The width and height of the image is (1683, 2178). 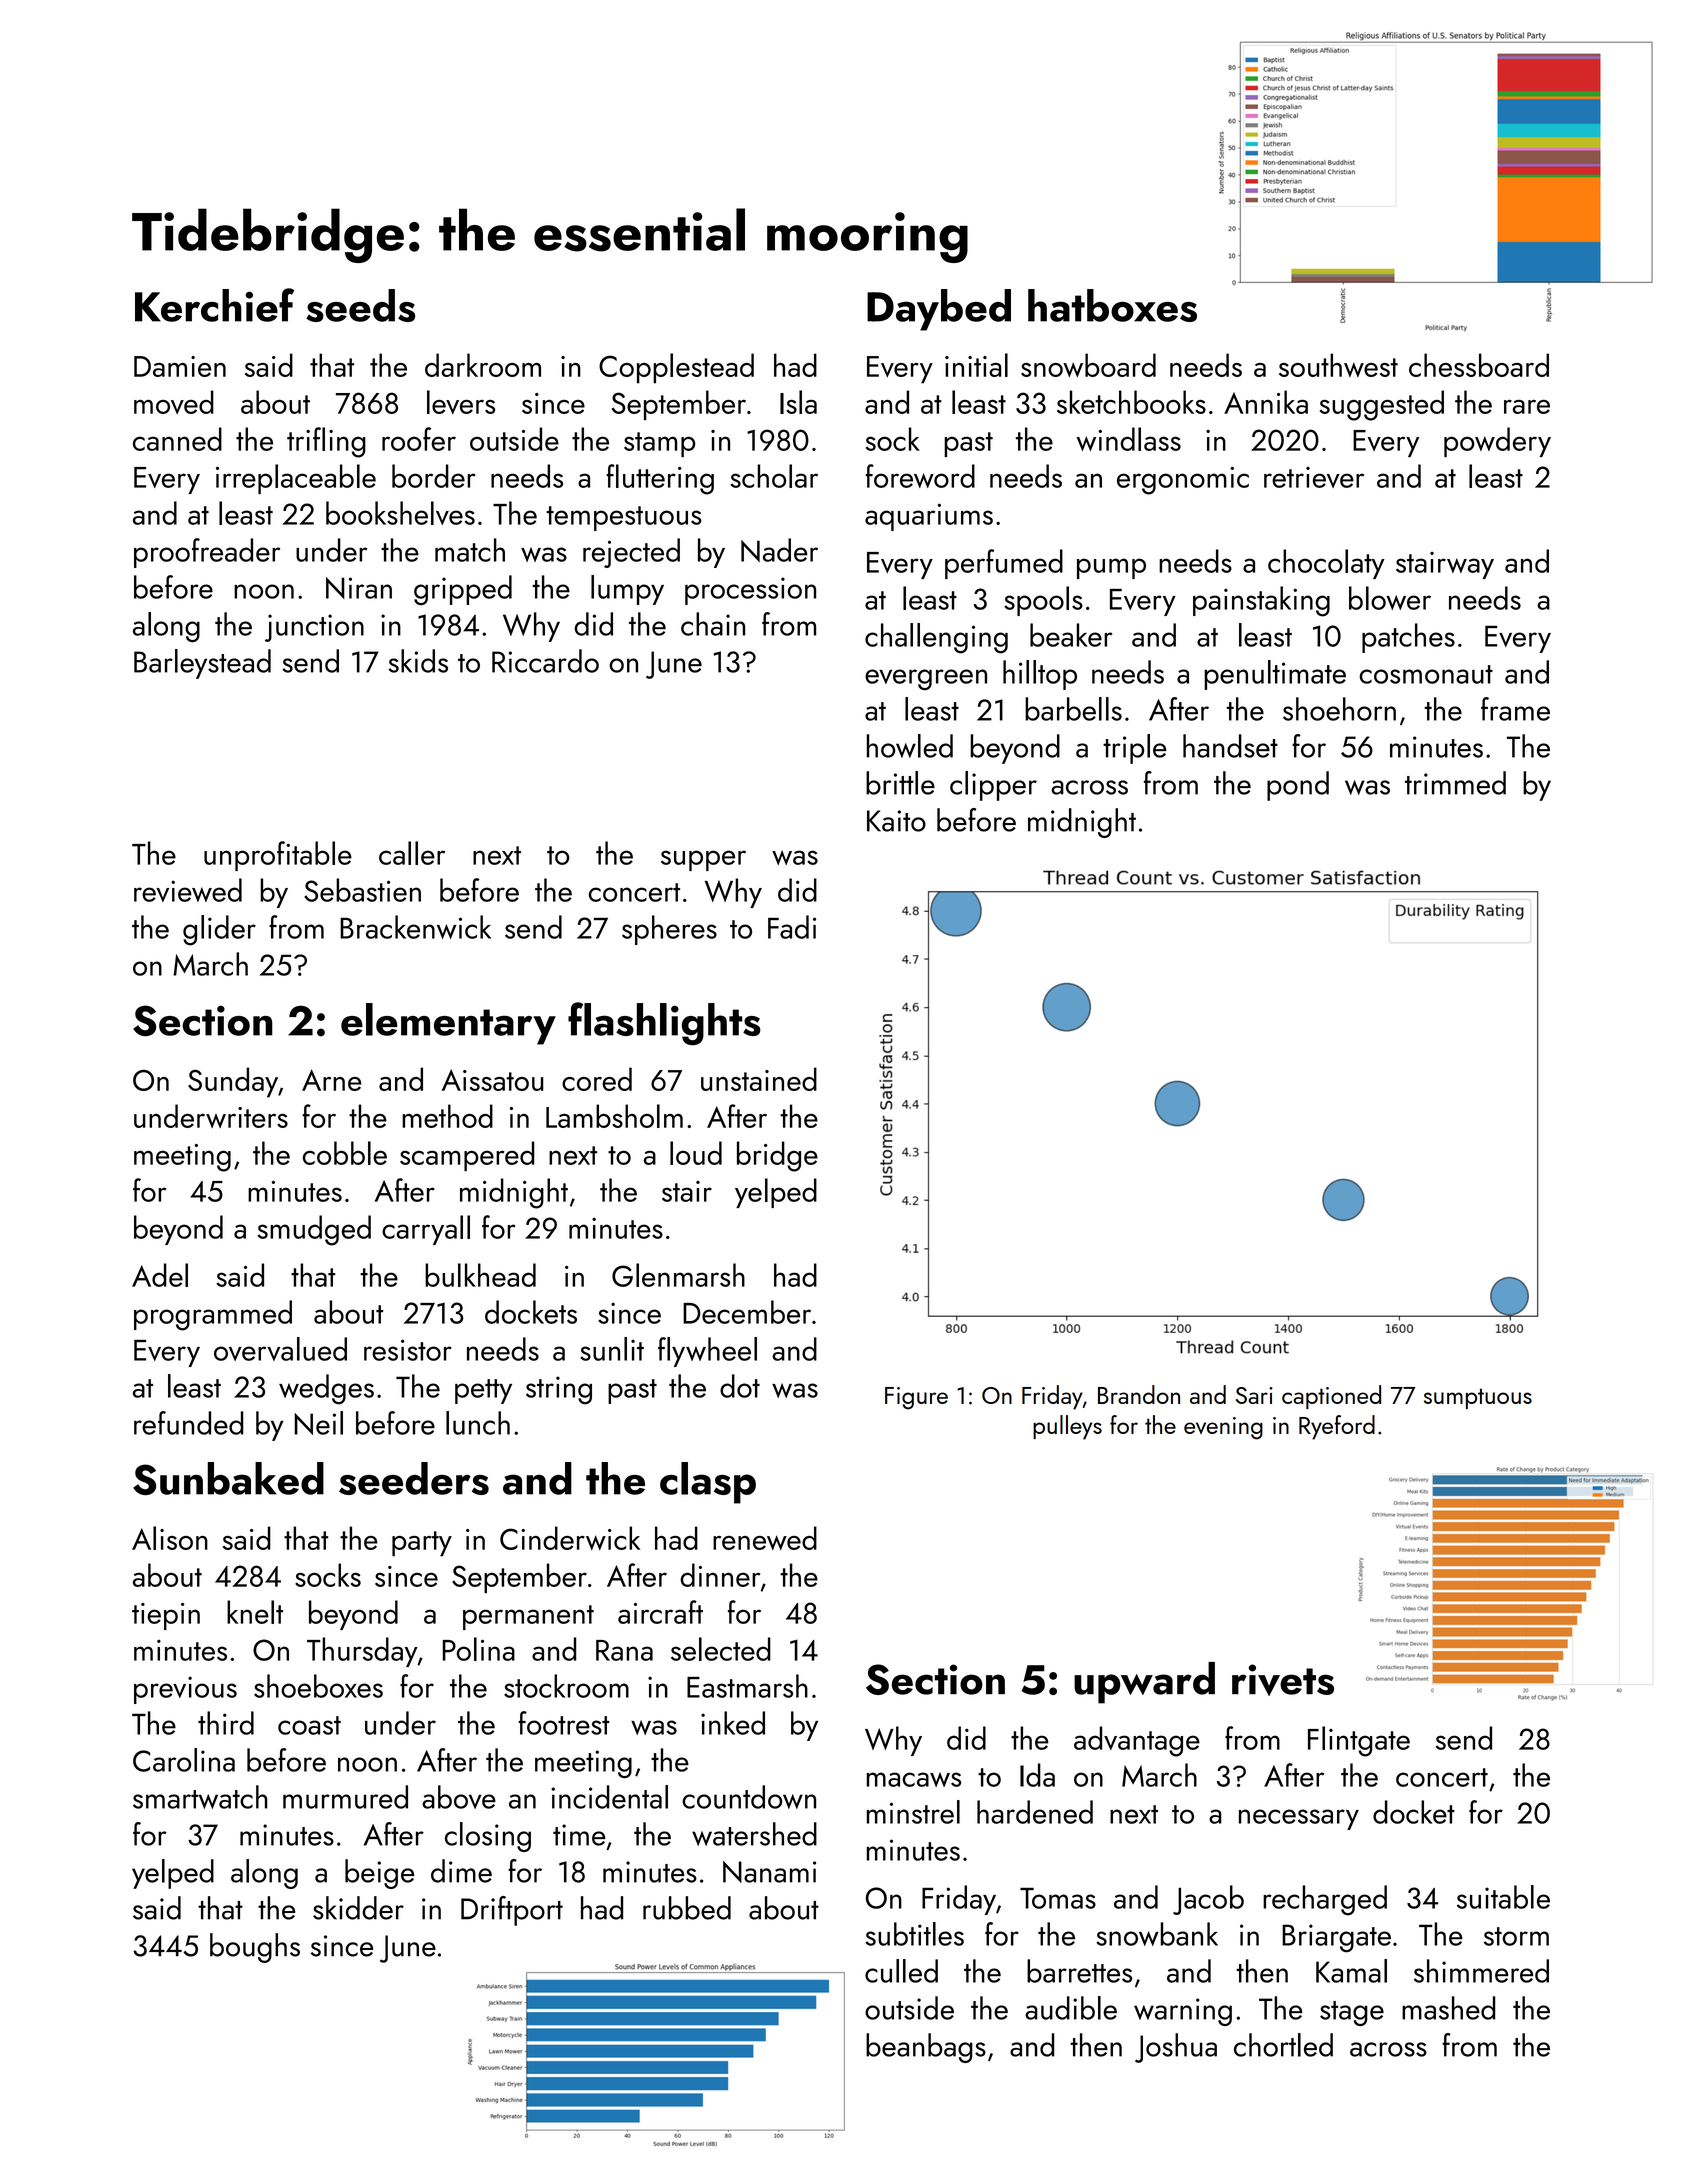 What do you see at coordinates (1455, 783) in the image?
I see `trimmed` at bounding box center [1455, 783].
